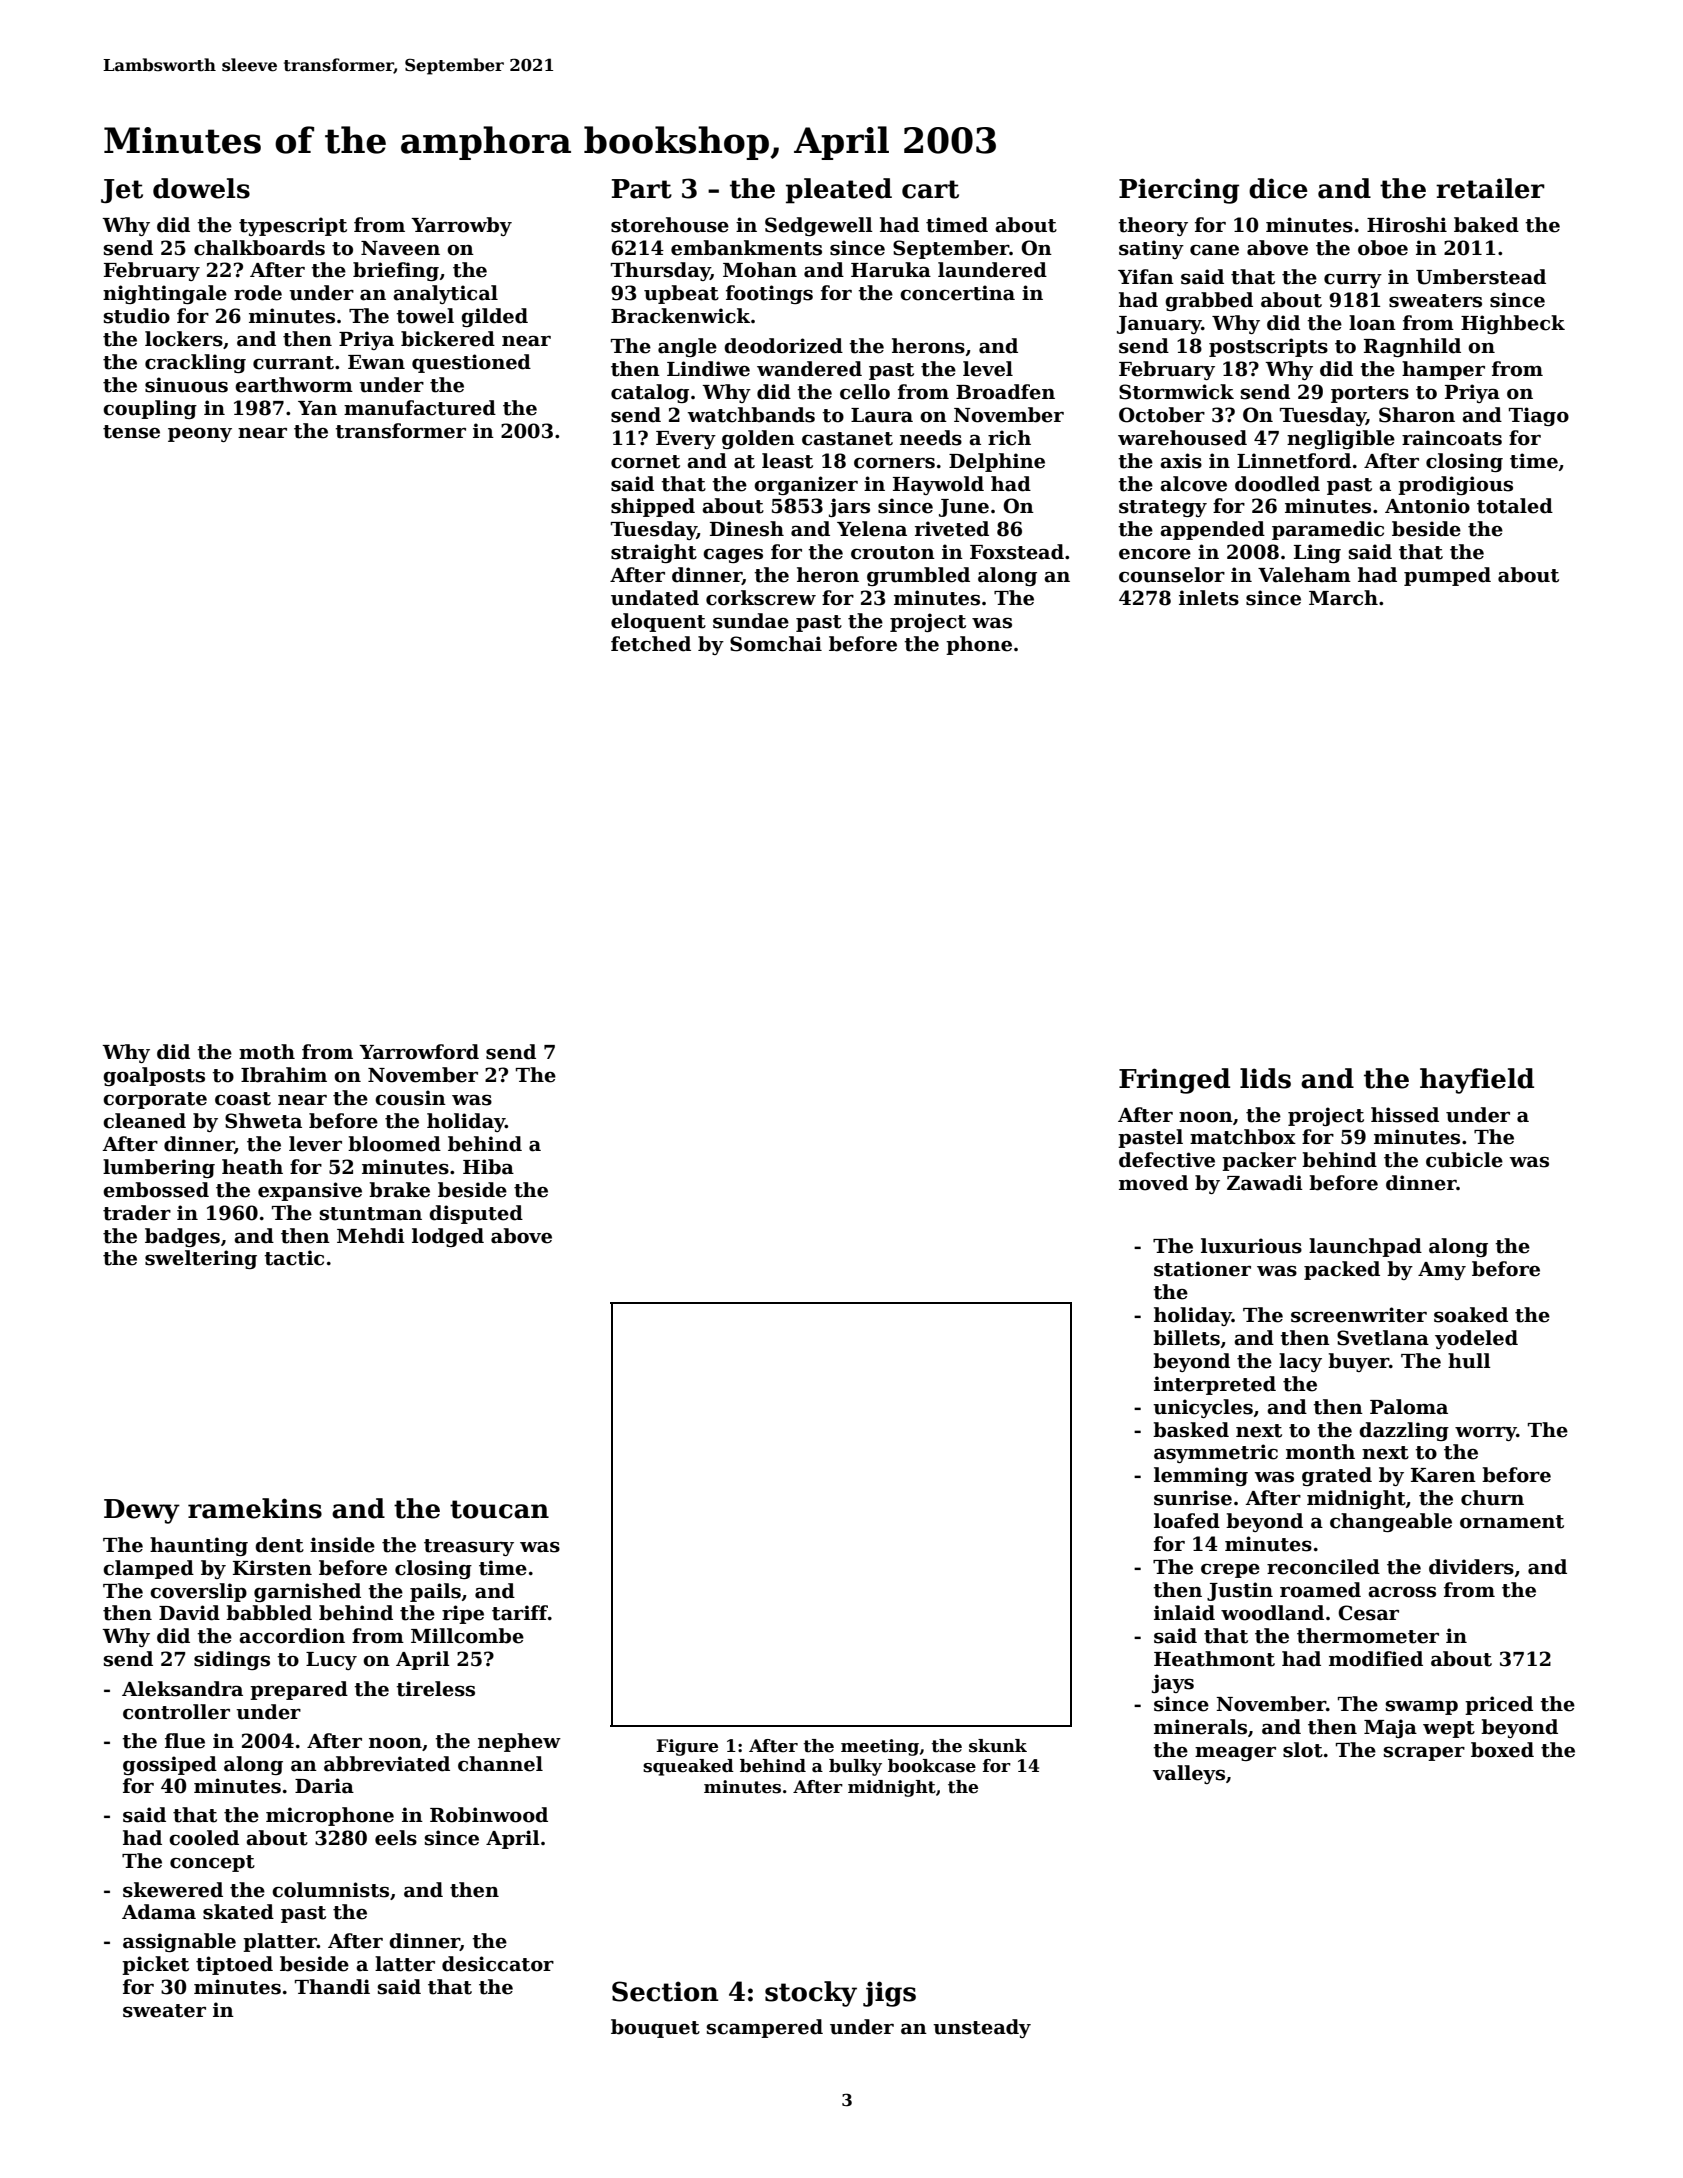 Image resolution: width=1683 pixels, height=2178 pixels. What do you see at coordinates (930, 189) in the page?
I see `cart` at bounding box center [930, 189].
